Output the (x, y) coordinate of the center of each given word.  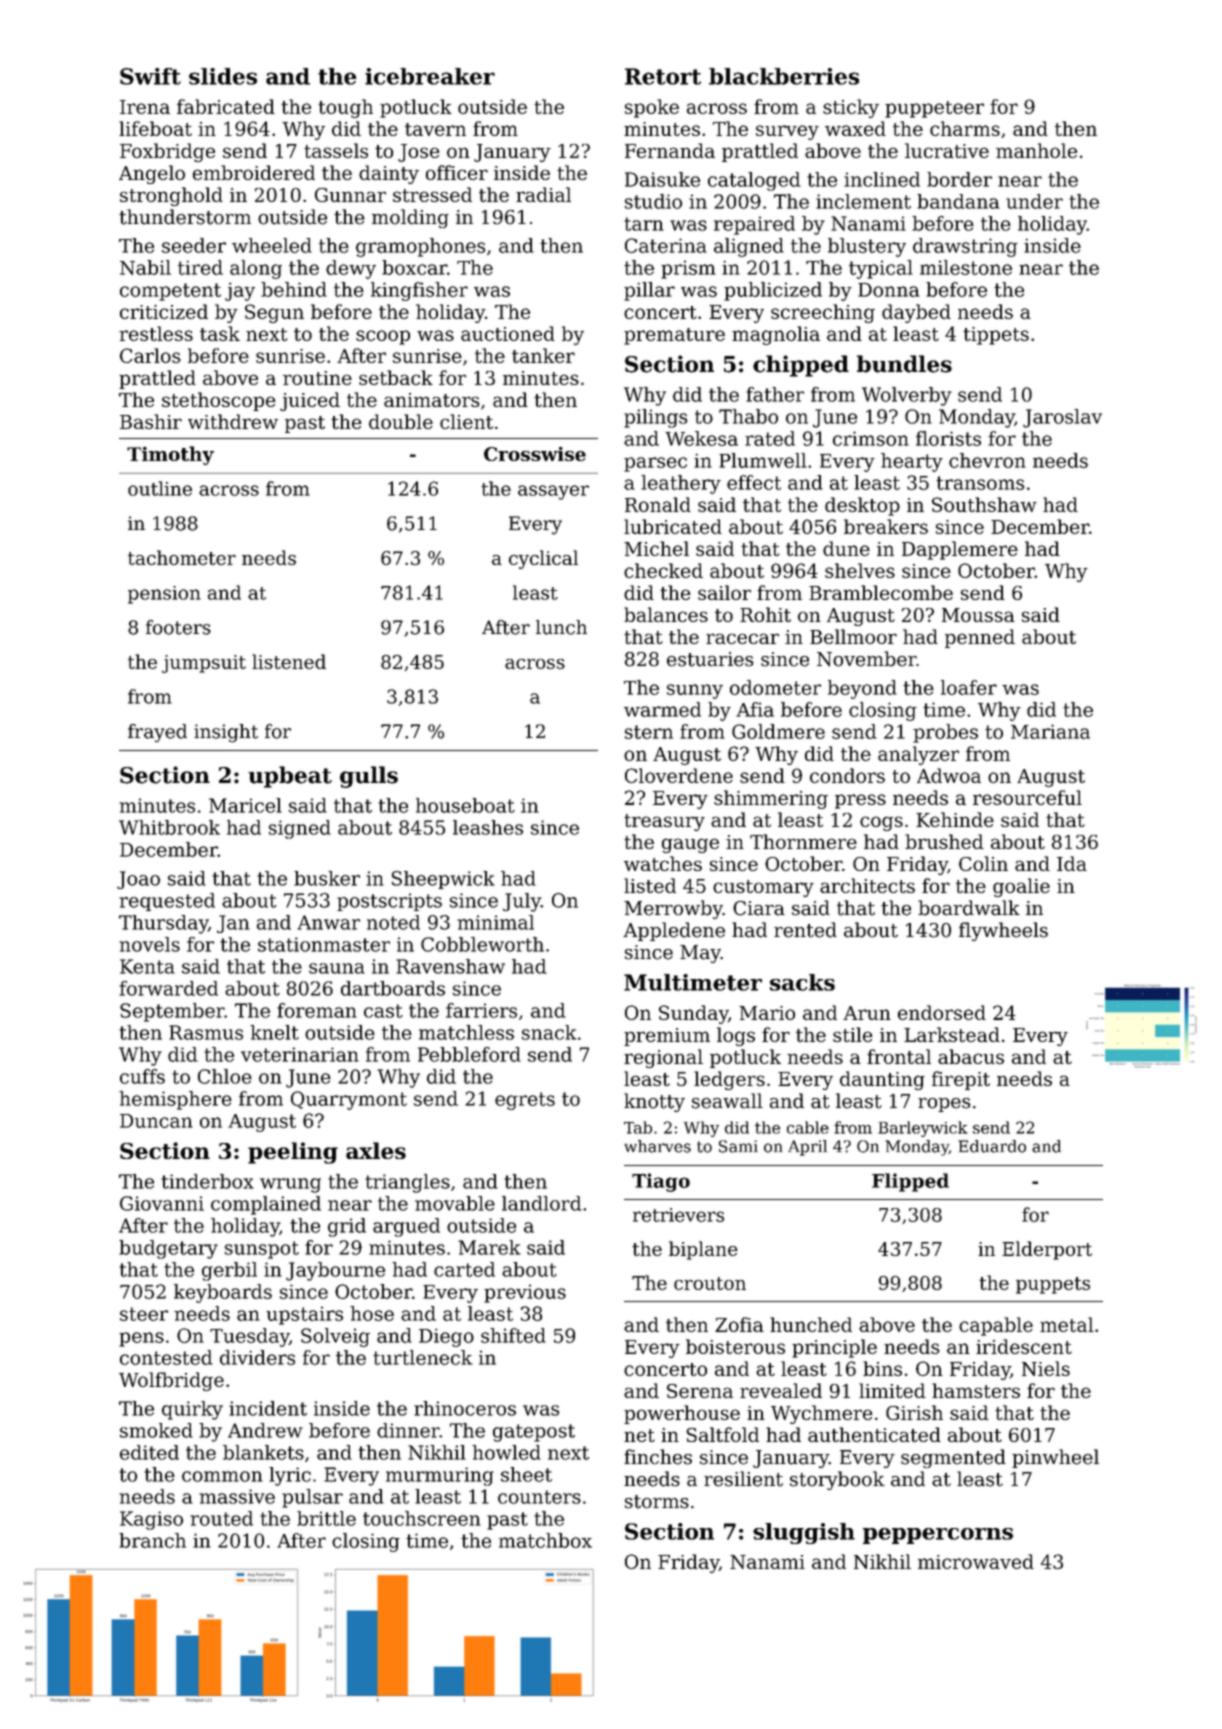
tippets (996, 336)
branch (152, 1540)
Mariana (1050, 731)
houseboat (465, 805)
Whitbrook (169, 827)
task (220, 333)
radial (543, 194)
